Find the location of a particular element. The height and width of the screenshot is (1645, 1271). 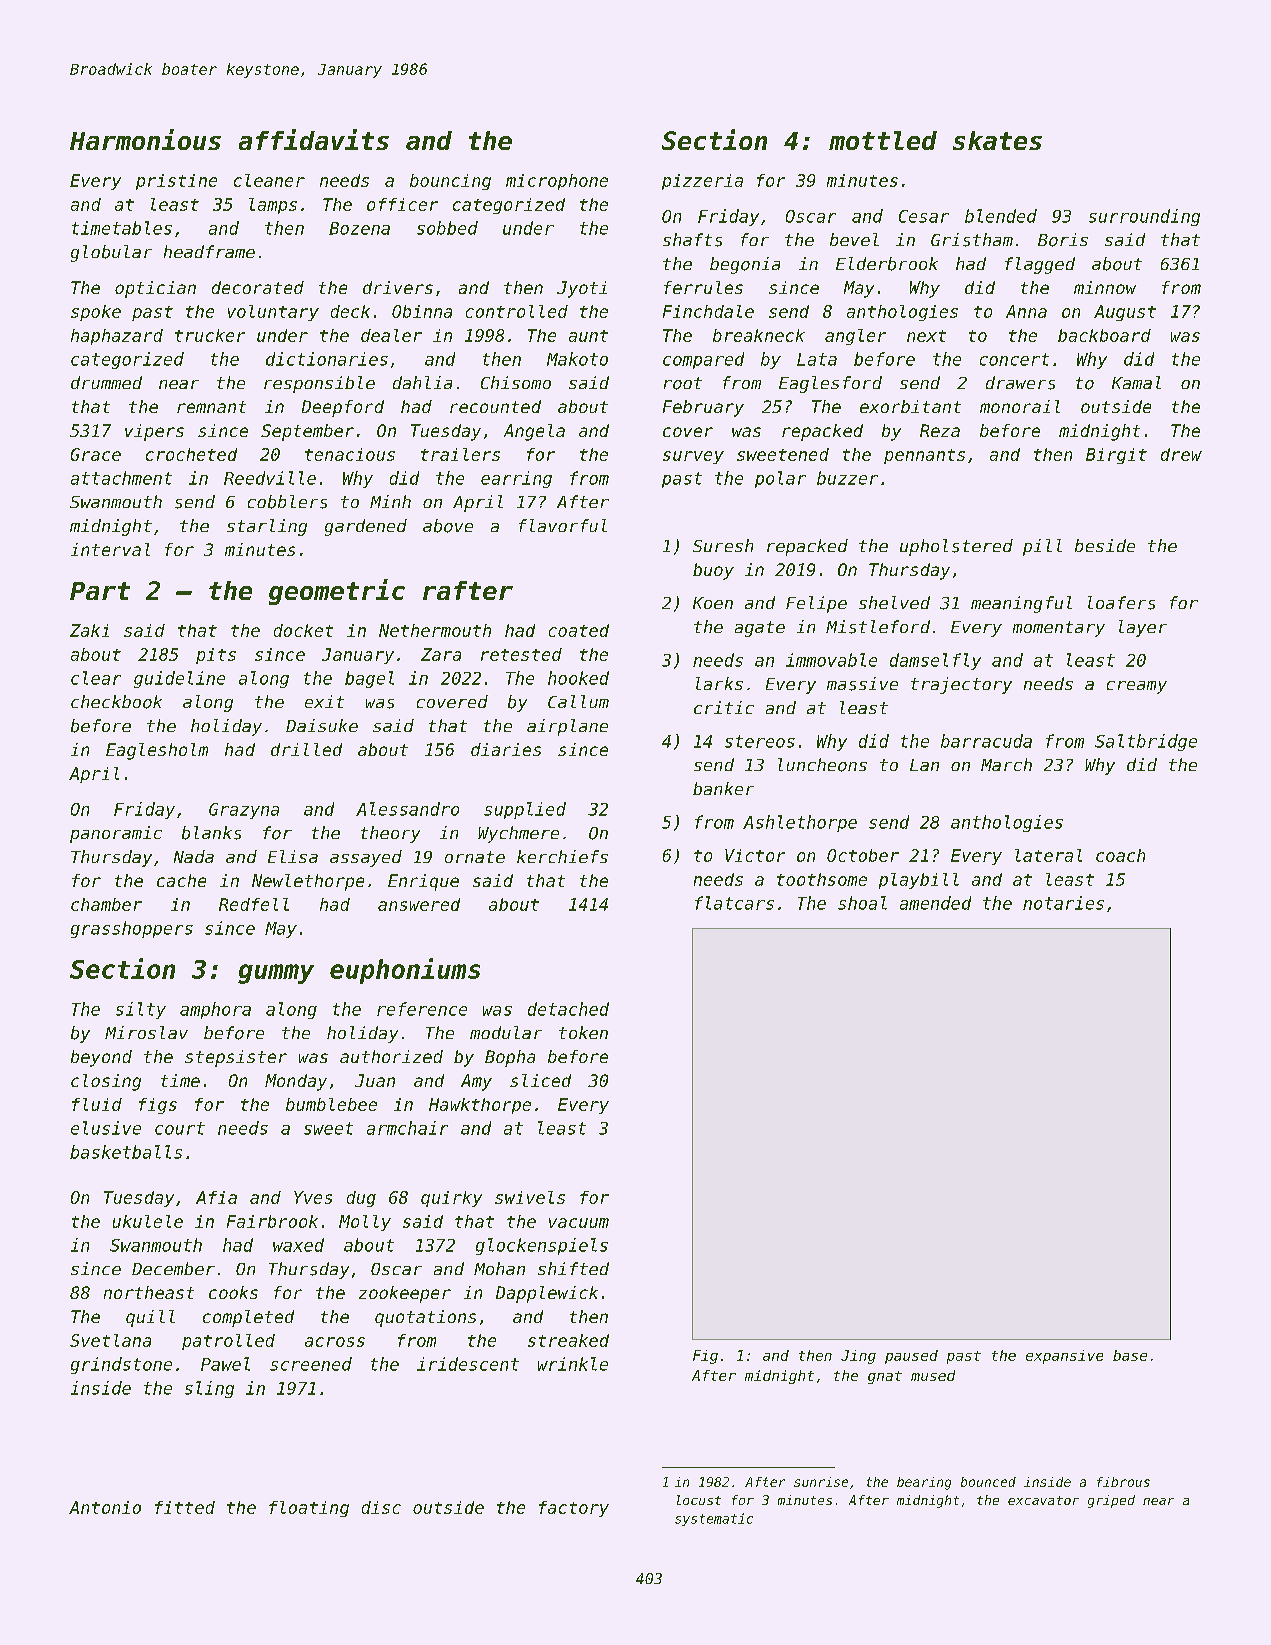

blanks is located at coordinates (211, 833).
